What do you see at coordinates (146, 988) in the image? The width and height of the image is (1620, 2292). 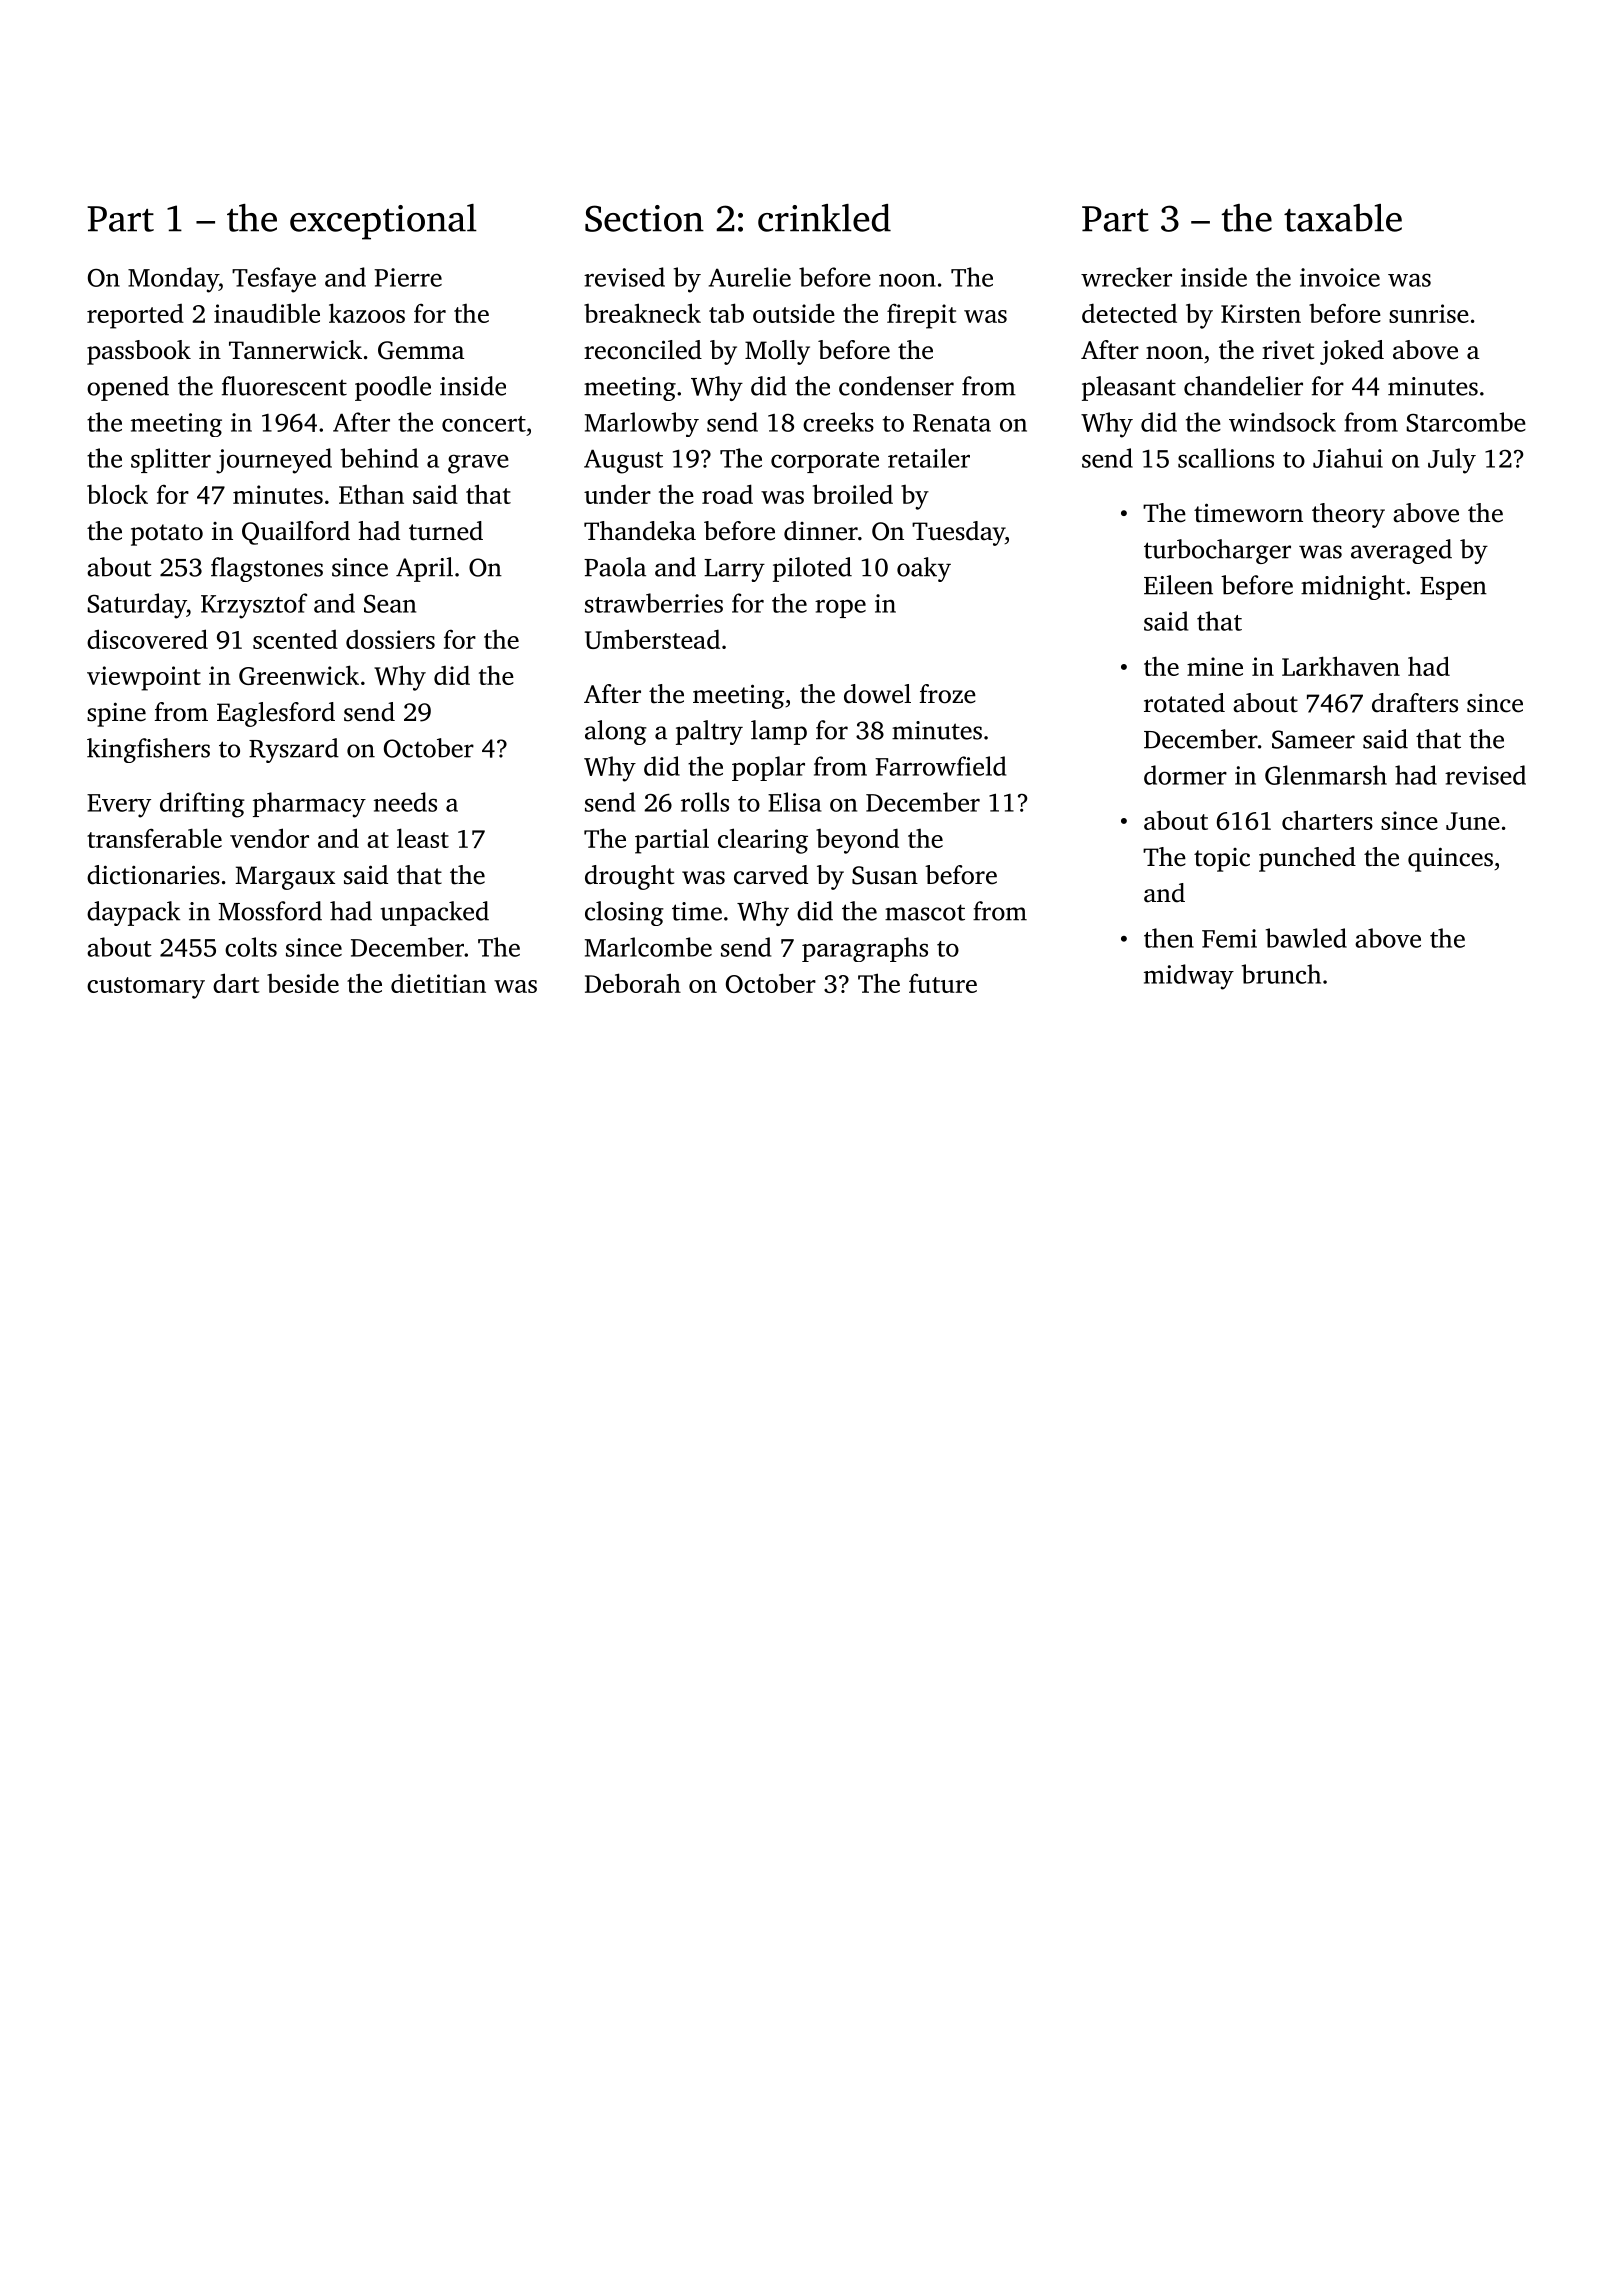 I see `customary` at bounding box center [146, 988].
